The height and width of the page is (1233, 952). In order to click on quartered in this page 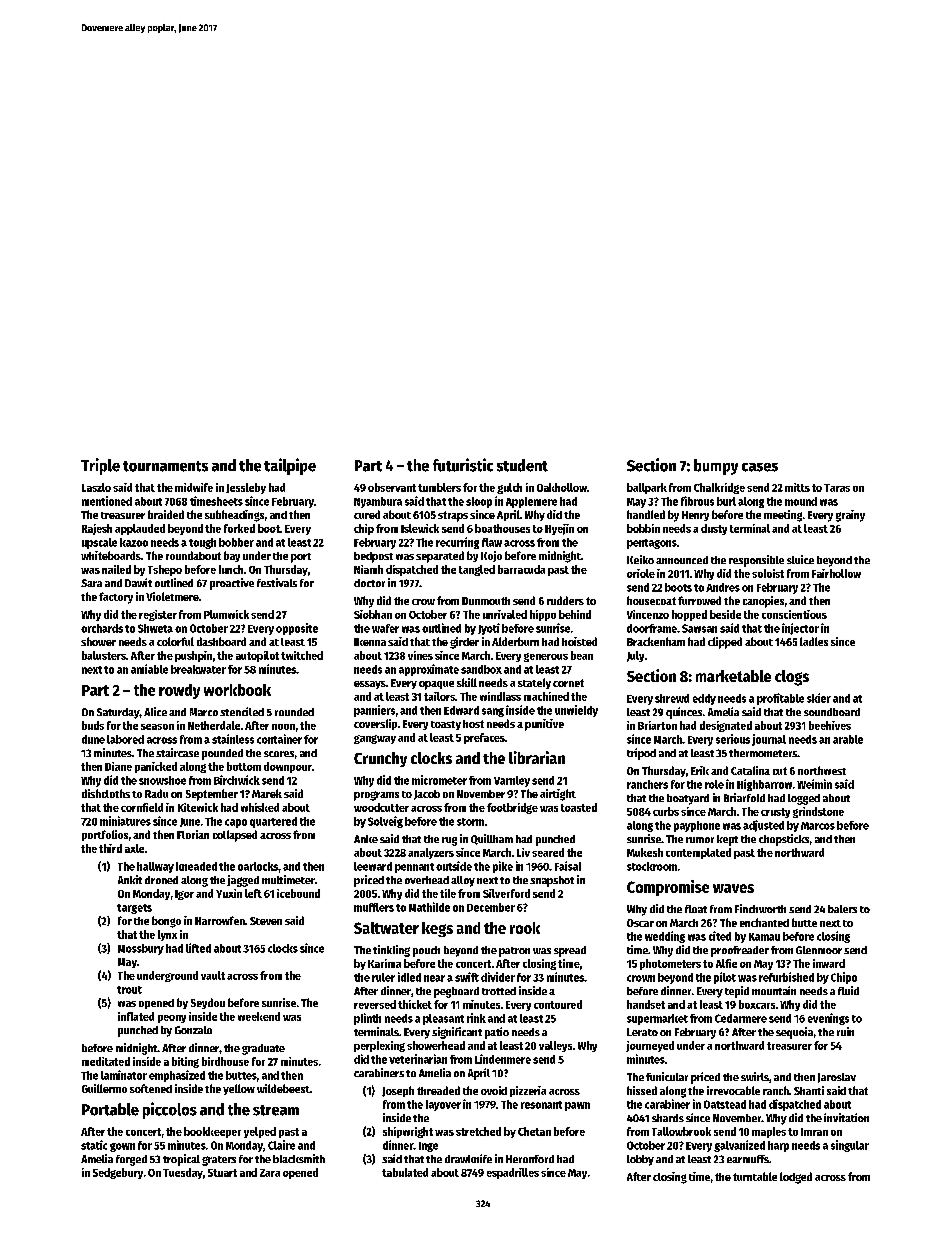, I will do `click(273, 822)`.
